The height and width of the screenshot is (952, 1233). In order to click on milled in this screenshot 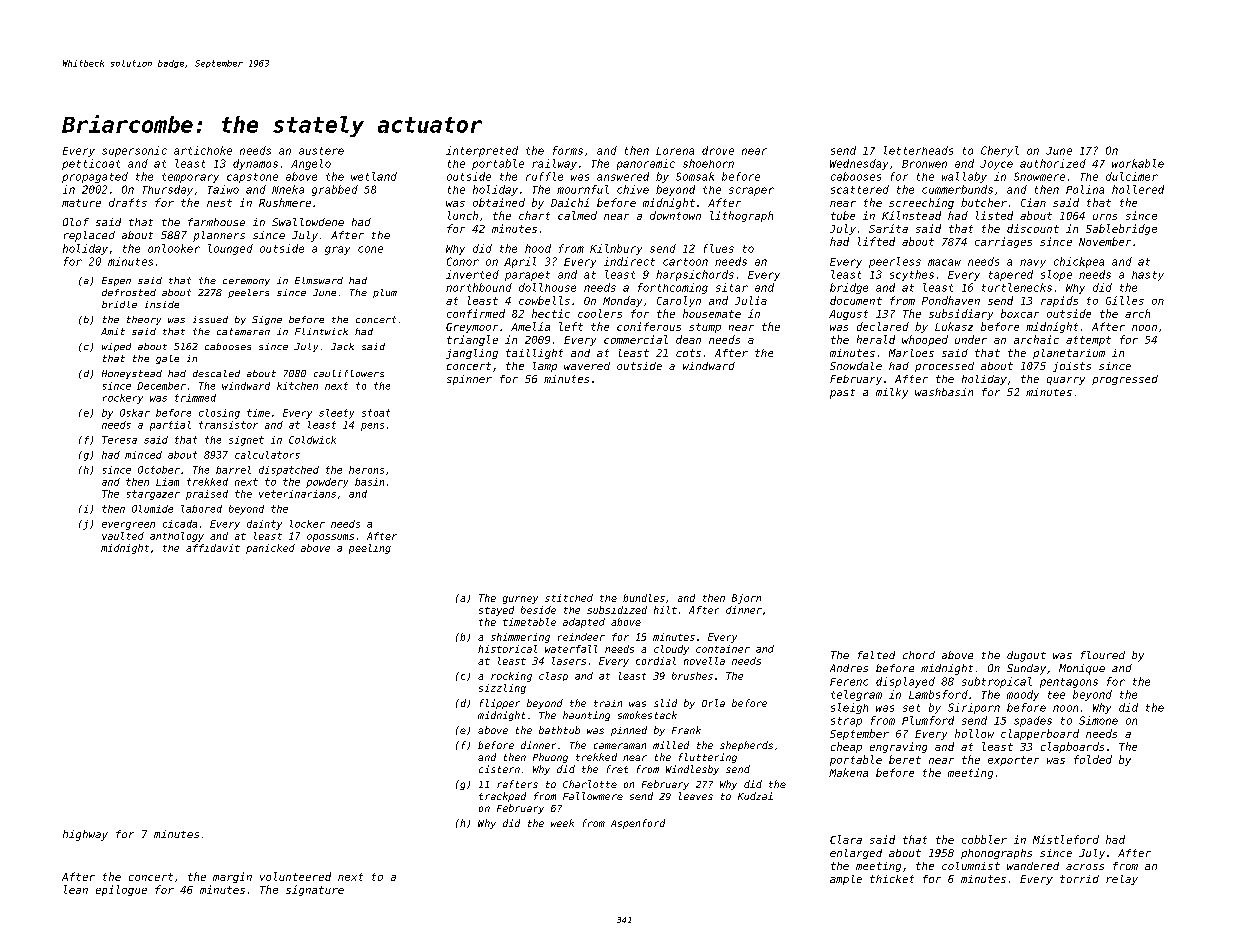, I will do `click(671, 745)`.
